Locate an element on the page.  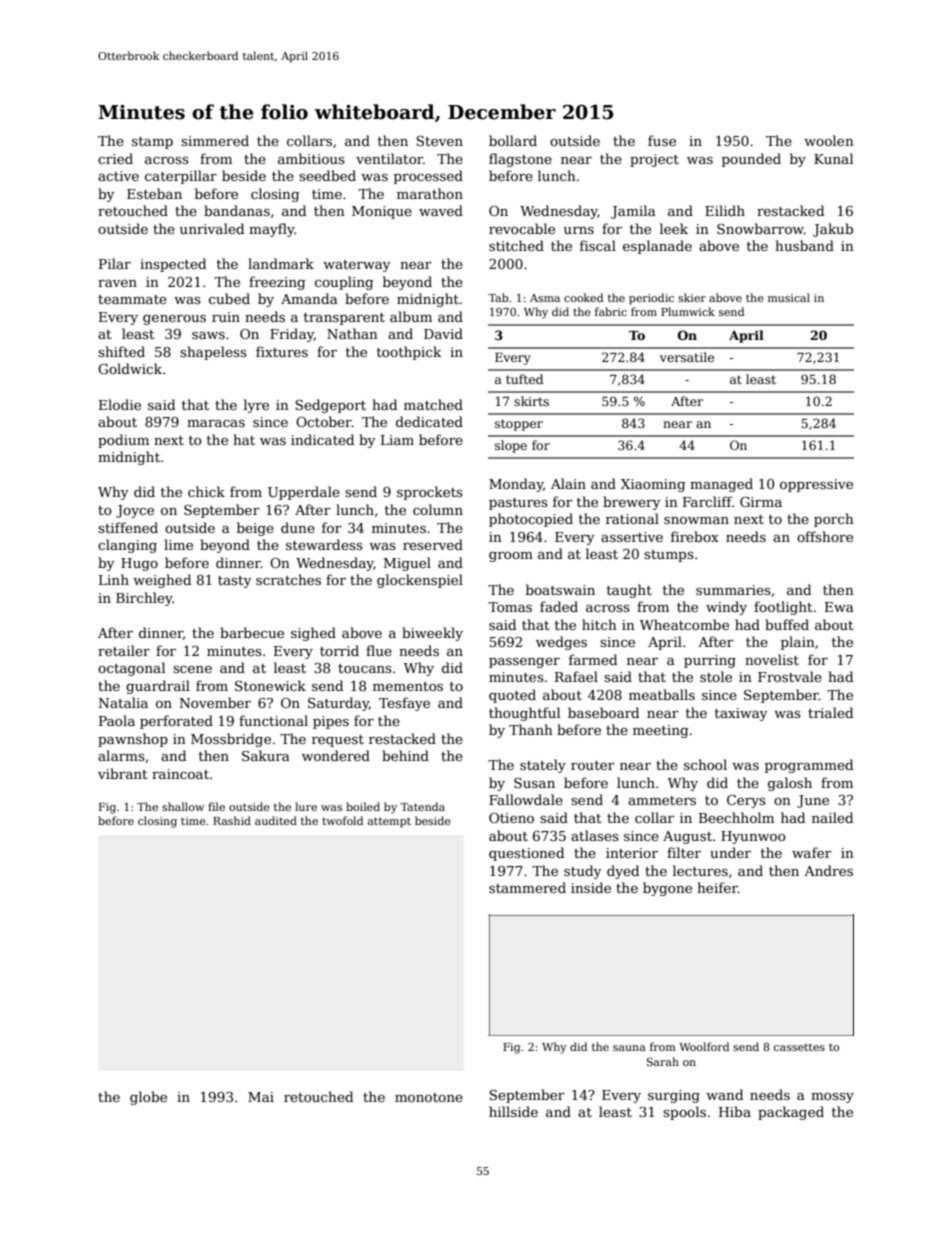
mayfly is located at coordinates (272, 230).
